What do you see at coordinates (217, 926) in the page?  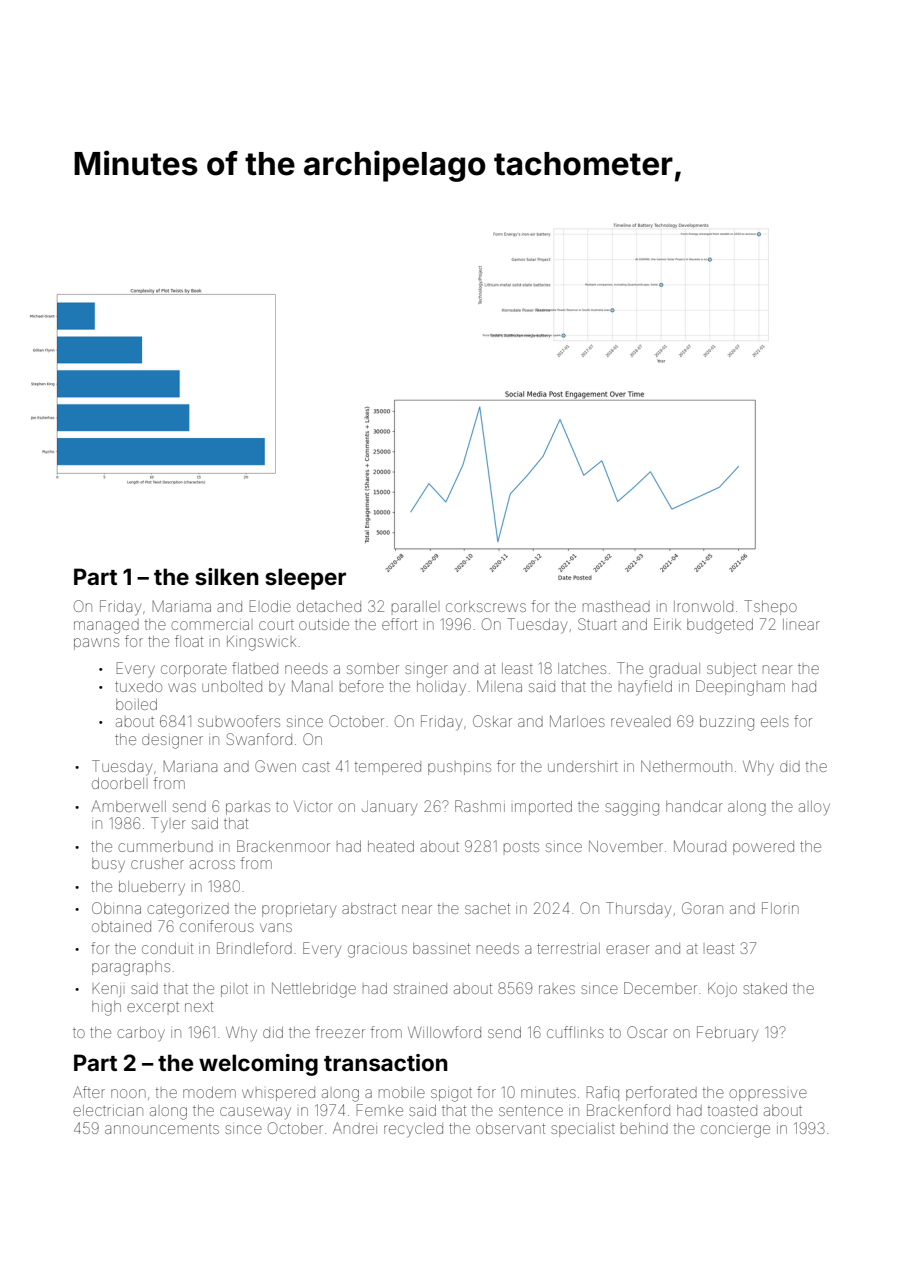 I see `coniferous` at bounding box center [217, 926].
